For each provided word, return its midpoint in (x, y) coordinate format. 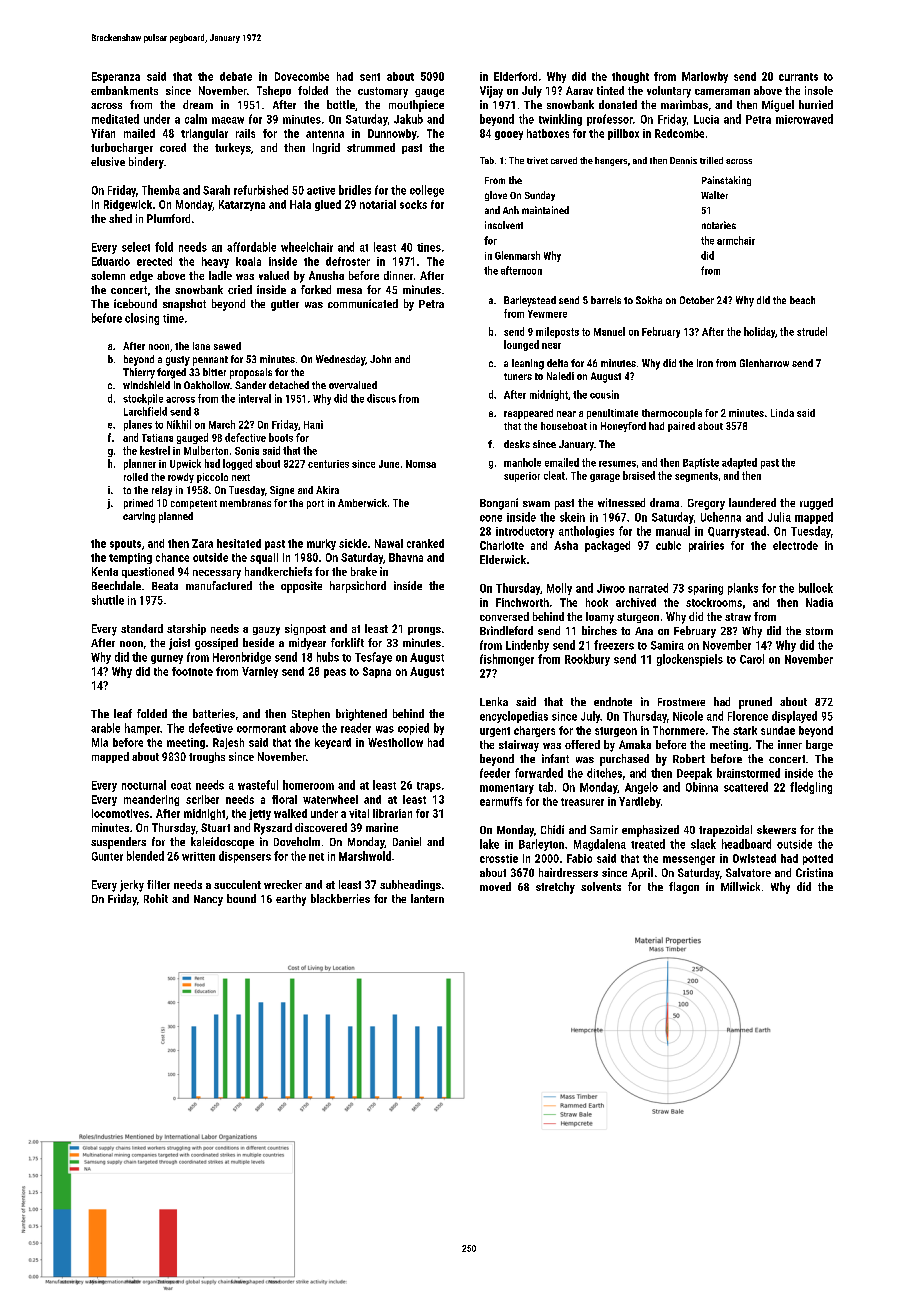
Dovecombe (302, 76)
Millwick (740, 886)
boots (281, 437)
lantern (427, 898)
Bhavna (406, 557)
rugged (816, 504)
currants (798, 77)
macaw (228, 120)
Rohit (156, 898)
